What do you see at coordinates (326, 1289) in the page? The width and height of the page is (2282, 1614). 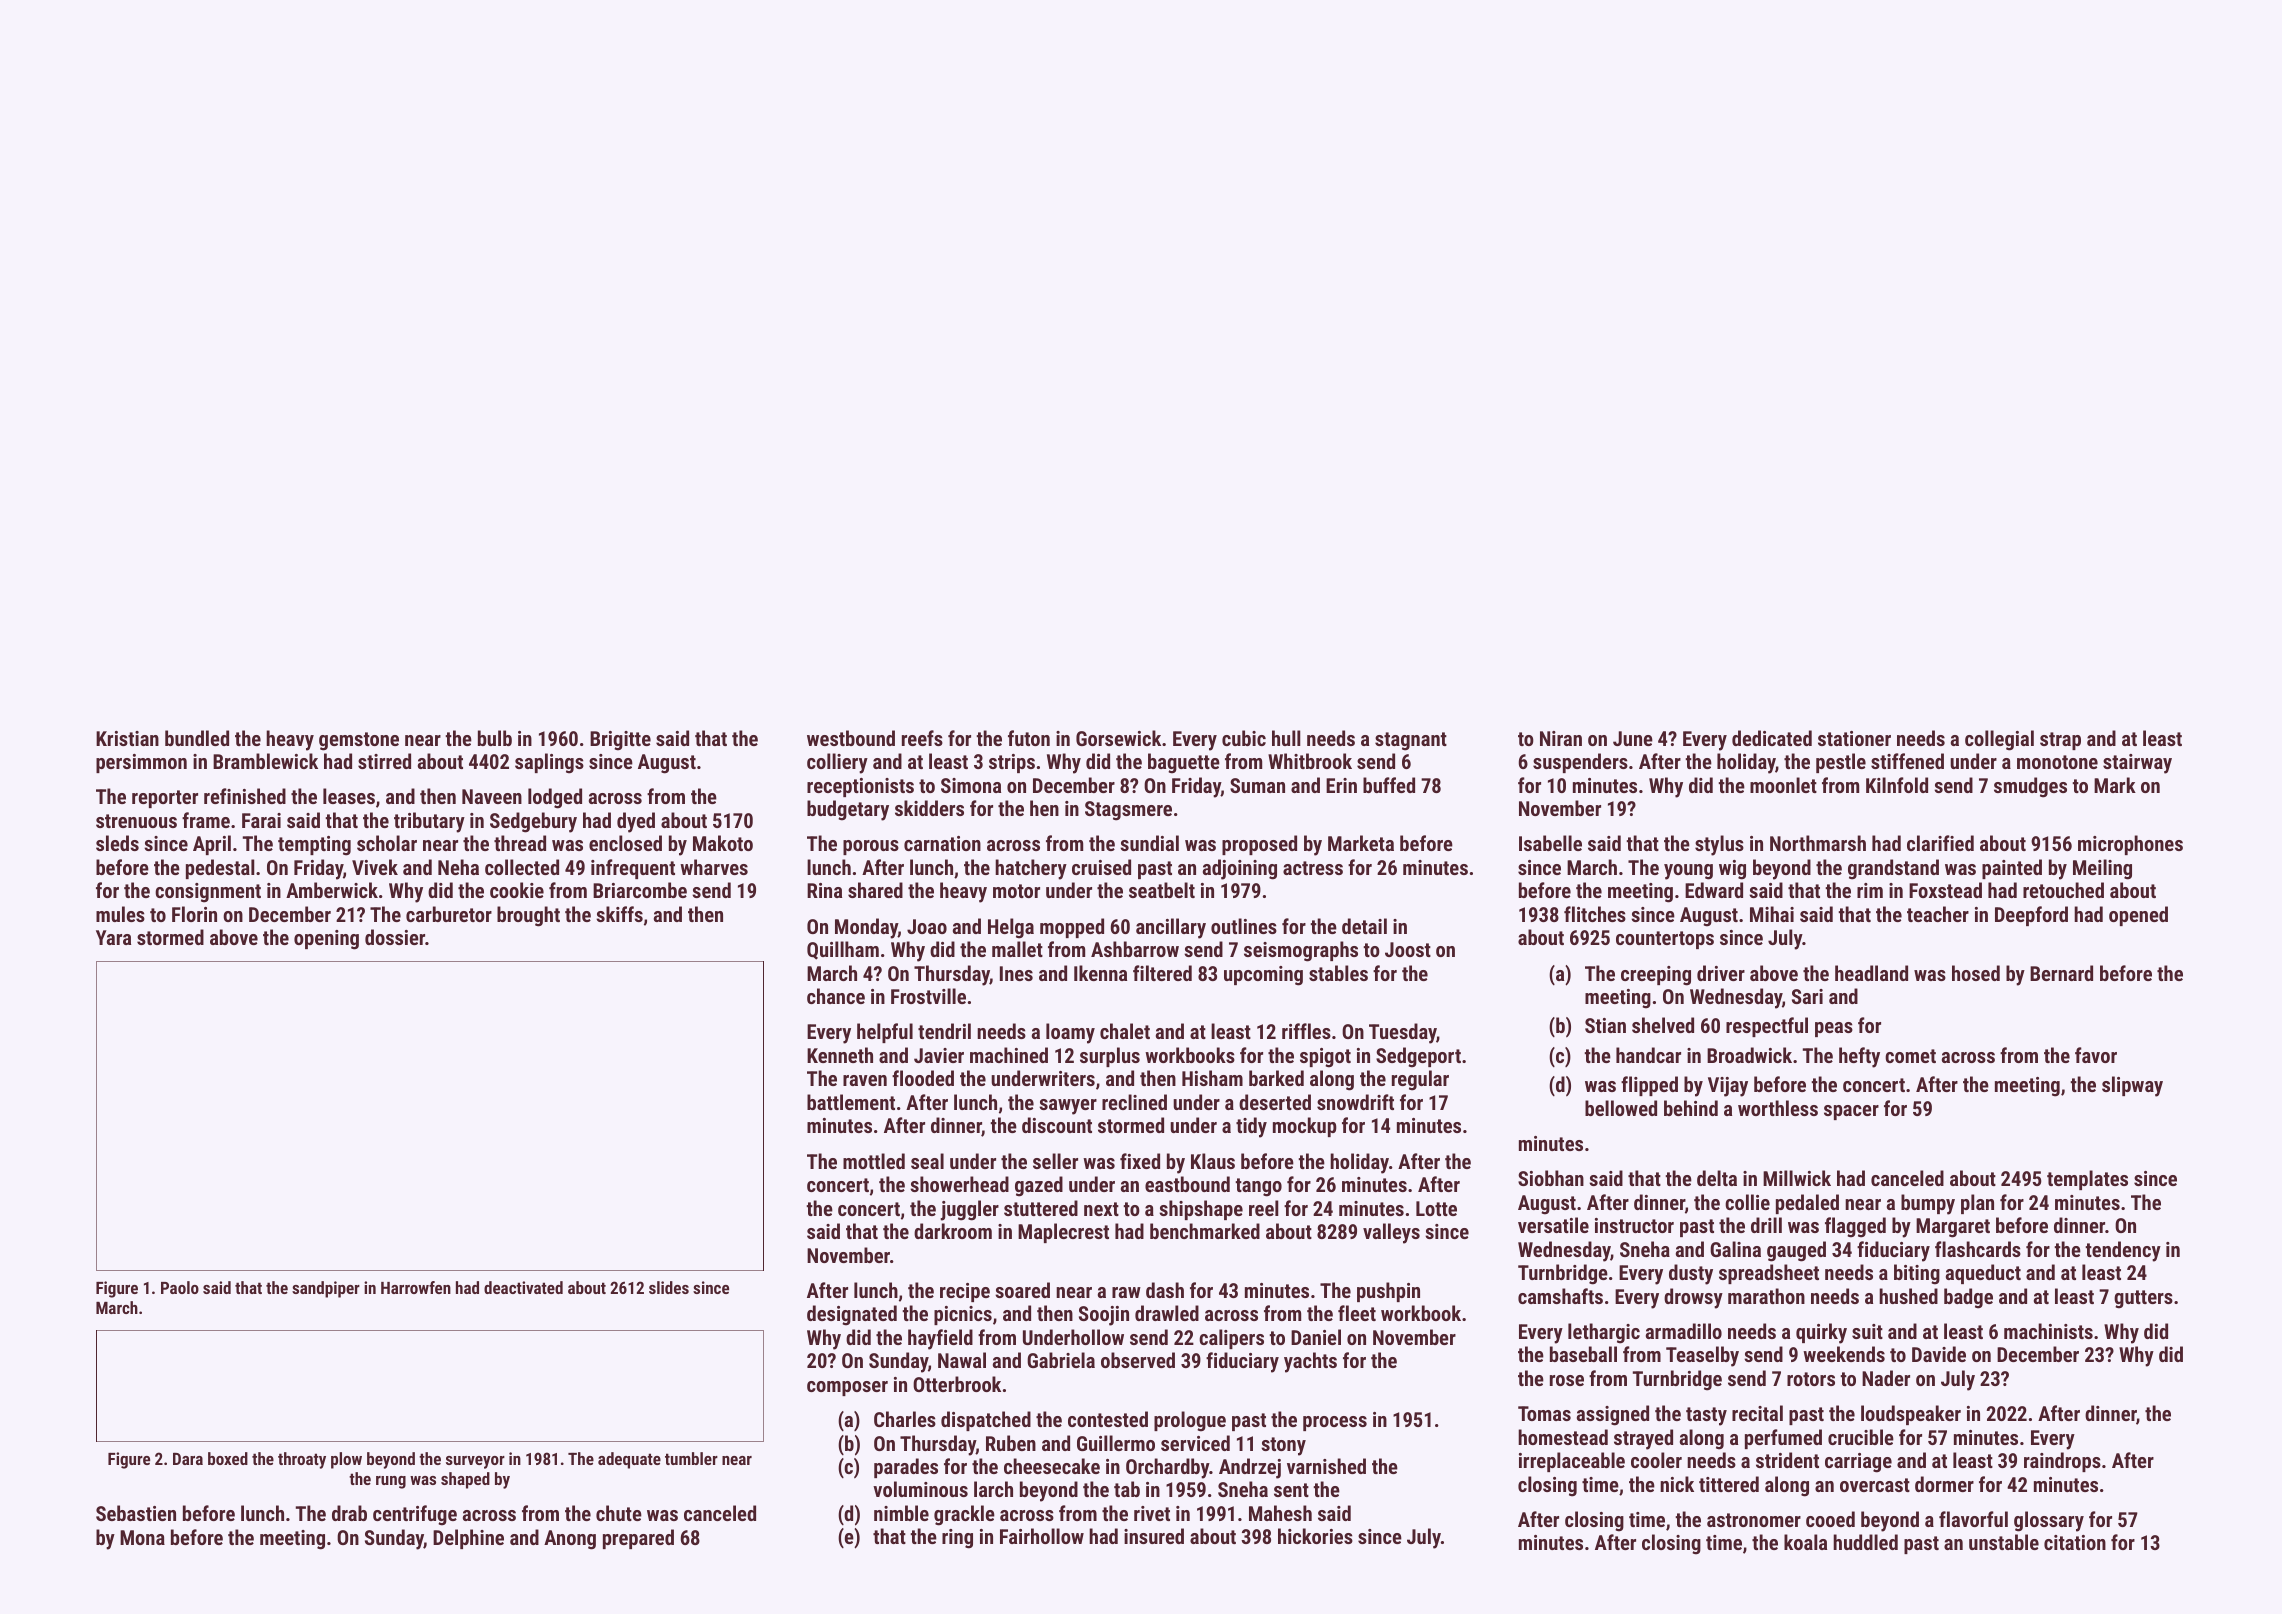 I see `sandpiper` at bounding box center [326, 1289].
